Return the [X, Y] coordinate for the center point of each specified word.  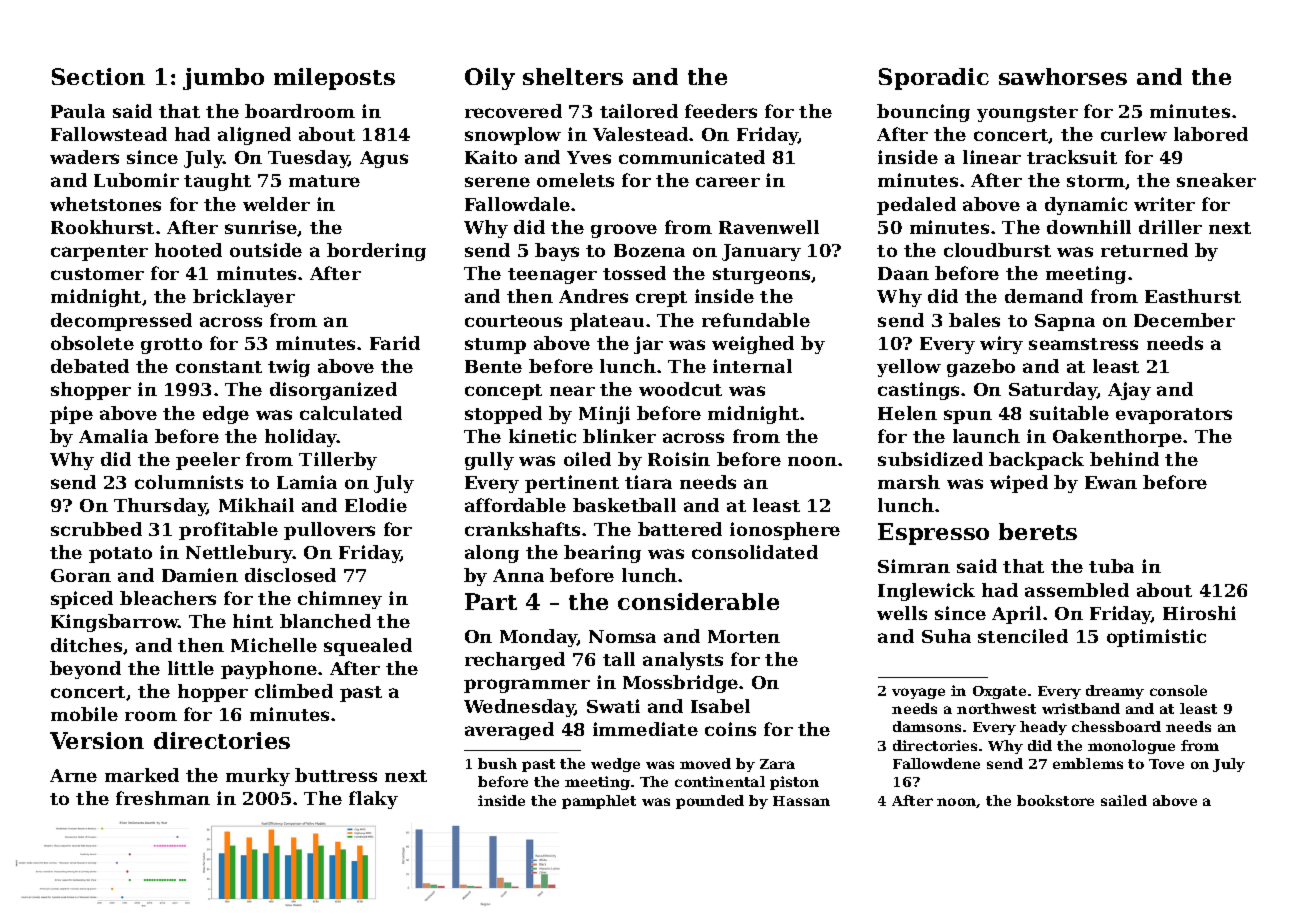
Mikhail [256, 505]
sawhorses [1063, 76]
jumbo [223, 79]
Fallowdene [936, 763]
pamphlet [599, 802]
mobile [84, 714]
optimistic [1156, 638]
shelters [573, 76]
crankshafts [522, 529]
